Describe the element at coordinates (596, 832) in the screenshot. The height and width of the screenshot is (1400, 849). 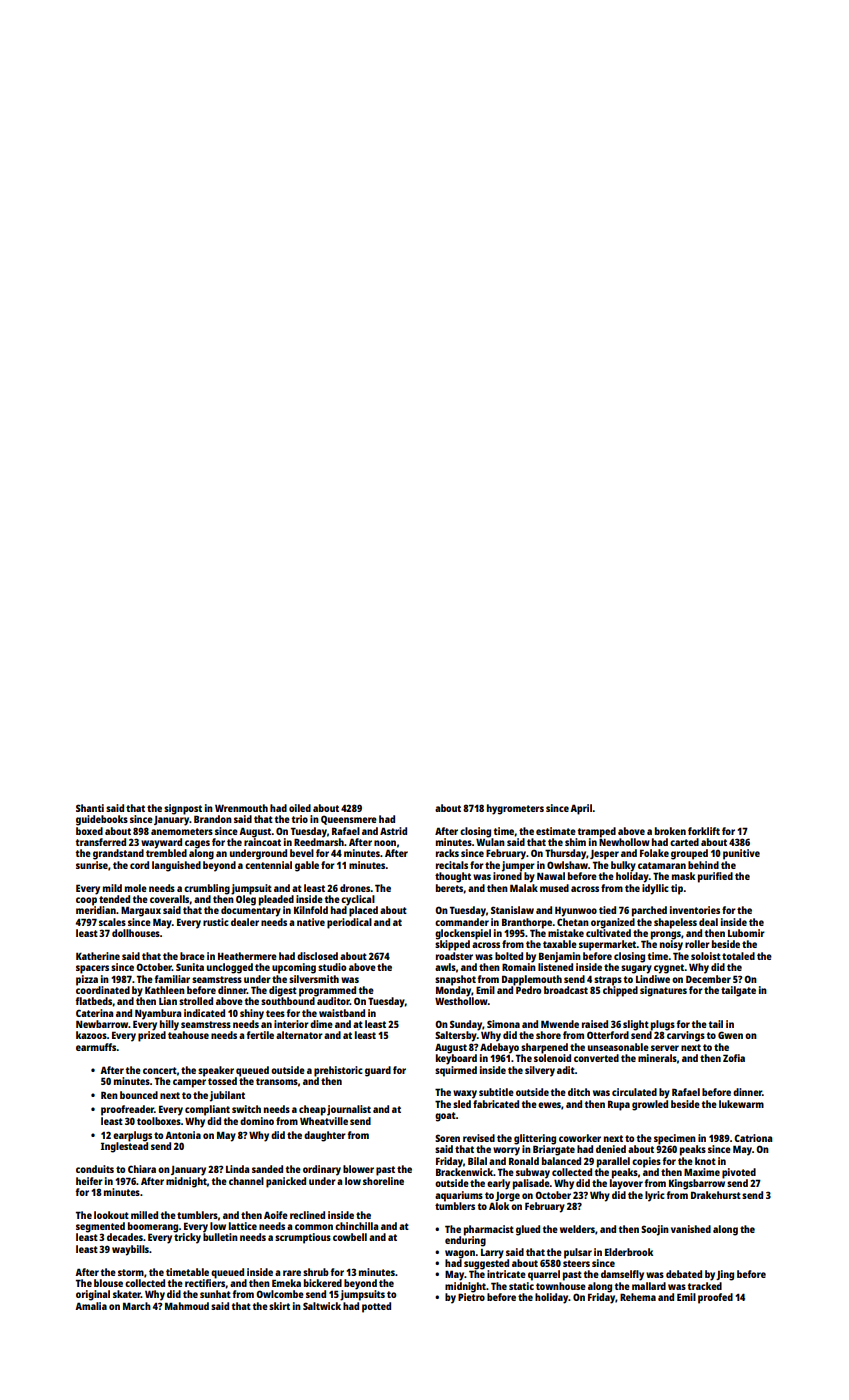
I see `tramped` at that location.
